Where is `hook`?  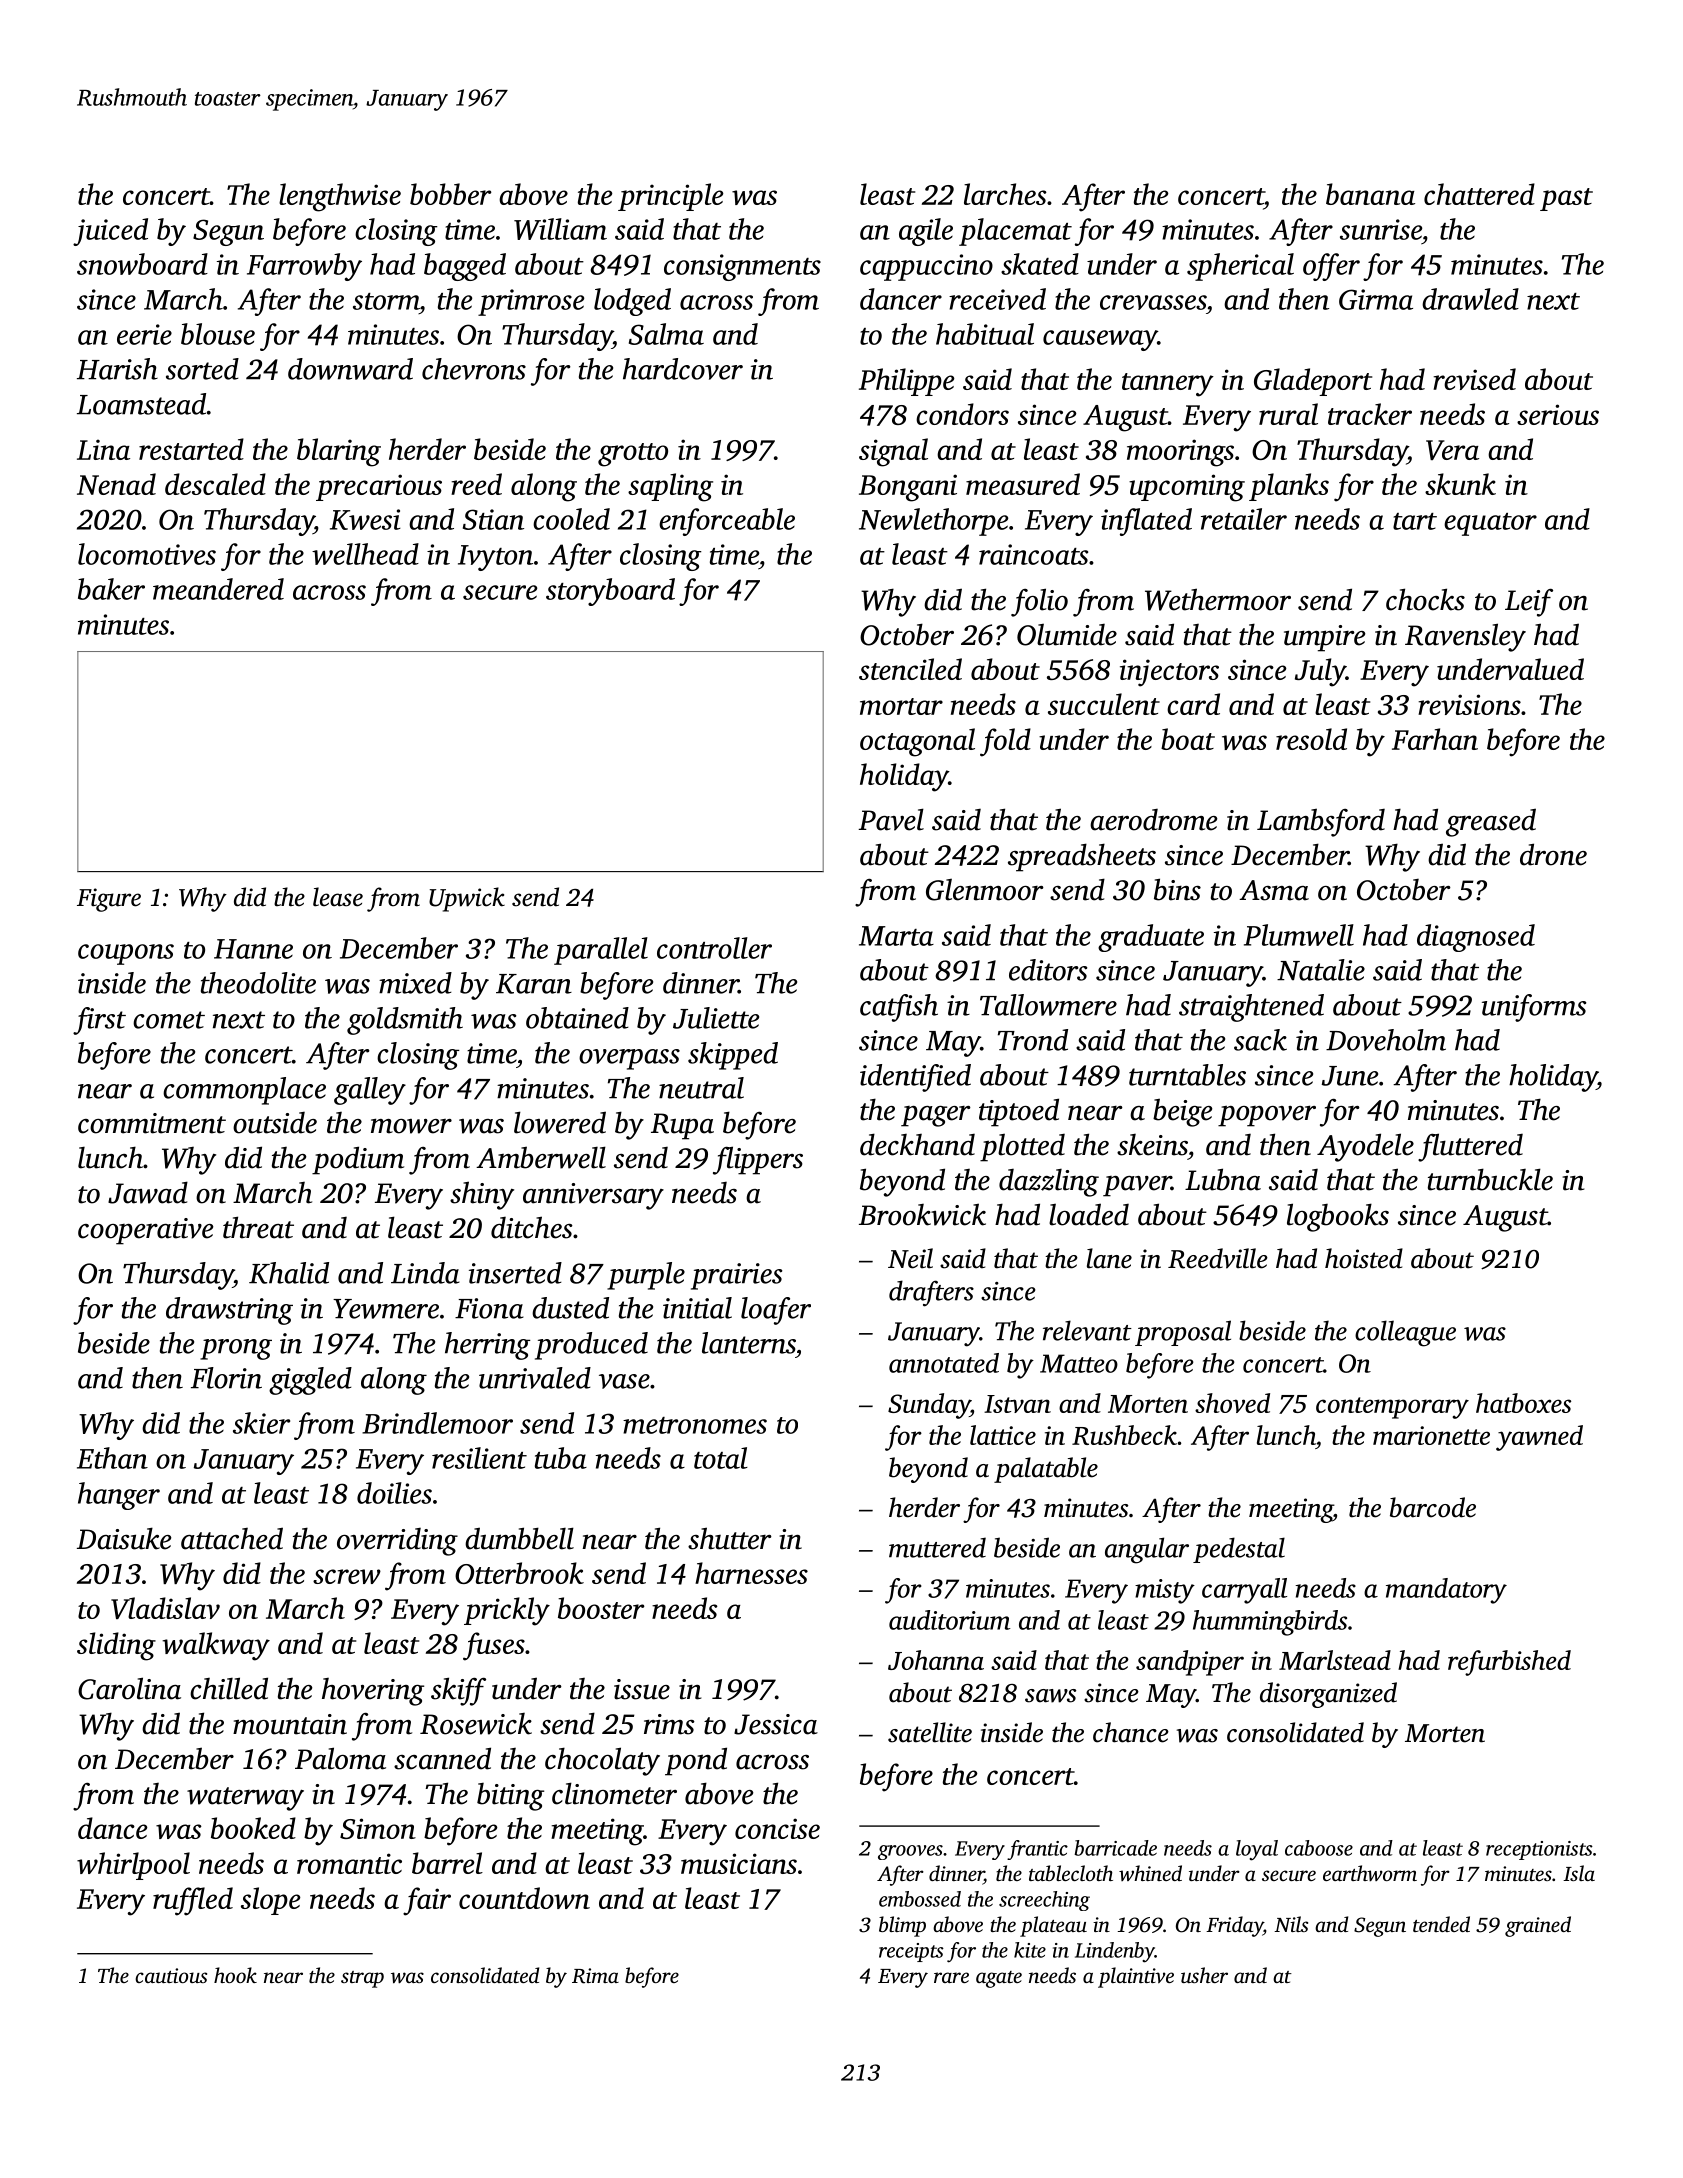 hook is located at coordinates (235, 1975).
